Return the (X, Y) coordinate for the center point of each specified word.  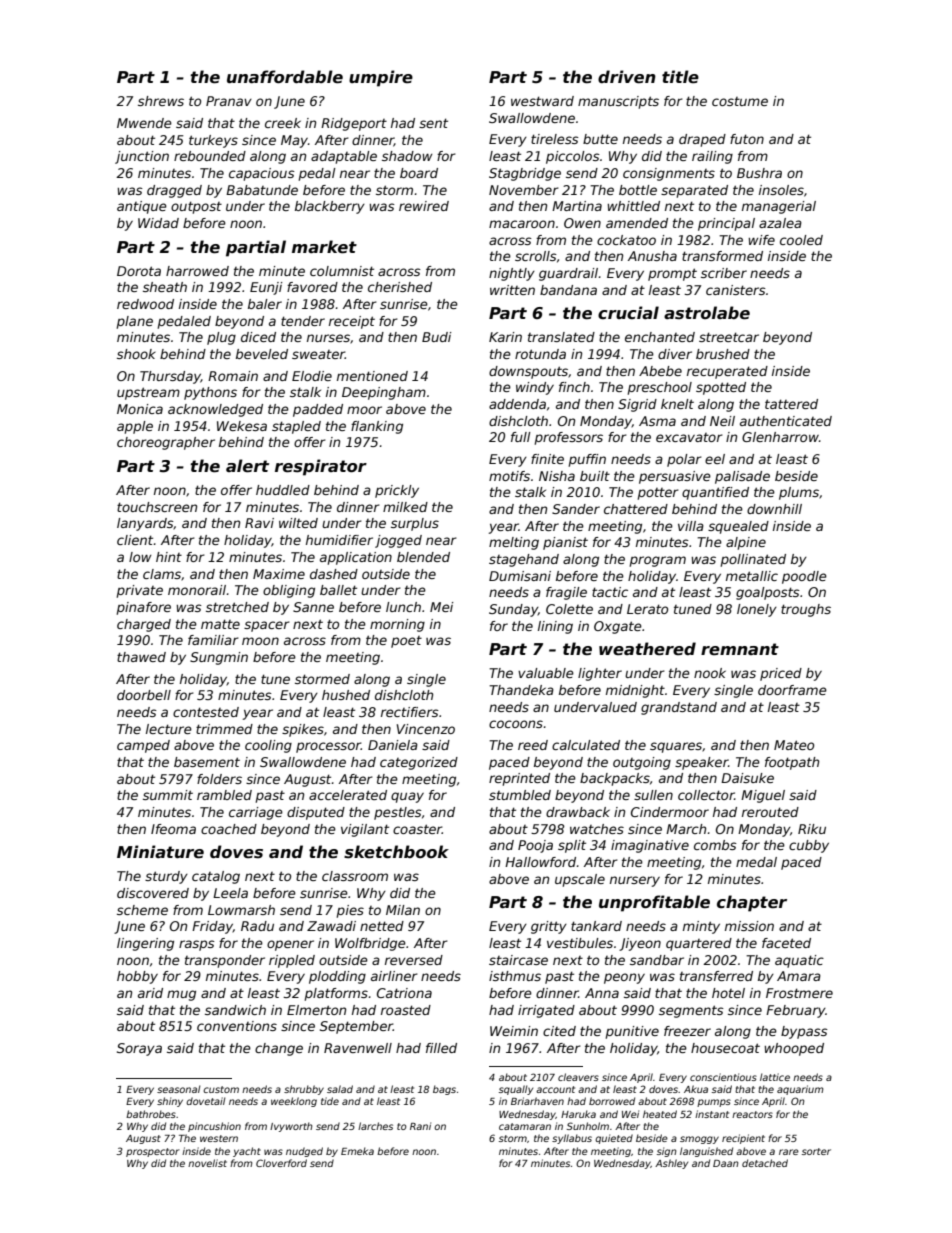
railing (712, 157)
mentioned (372, 376)
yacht (247, 1152)
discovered (153, 893)
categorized (419, 763)
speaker (701, 763)
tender (303, 321)
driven (627, 77)
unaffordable (285, 77)
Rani (420, 1126)
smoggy (699, 1140)
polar (684, 460)
